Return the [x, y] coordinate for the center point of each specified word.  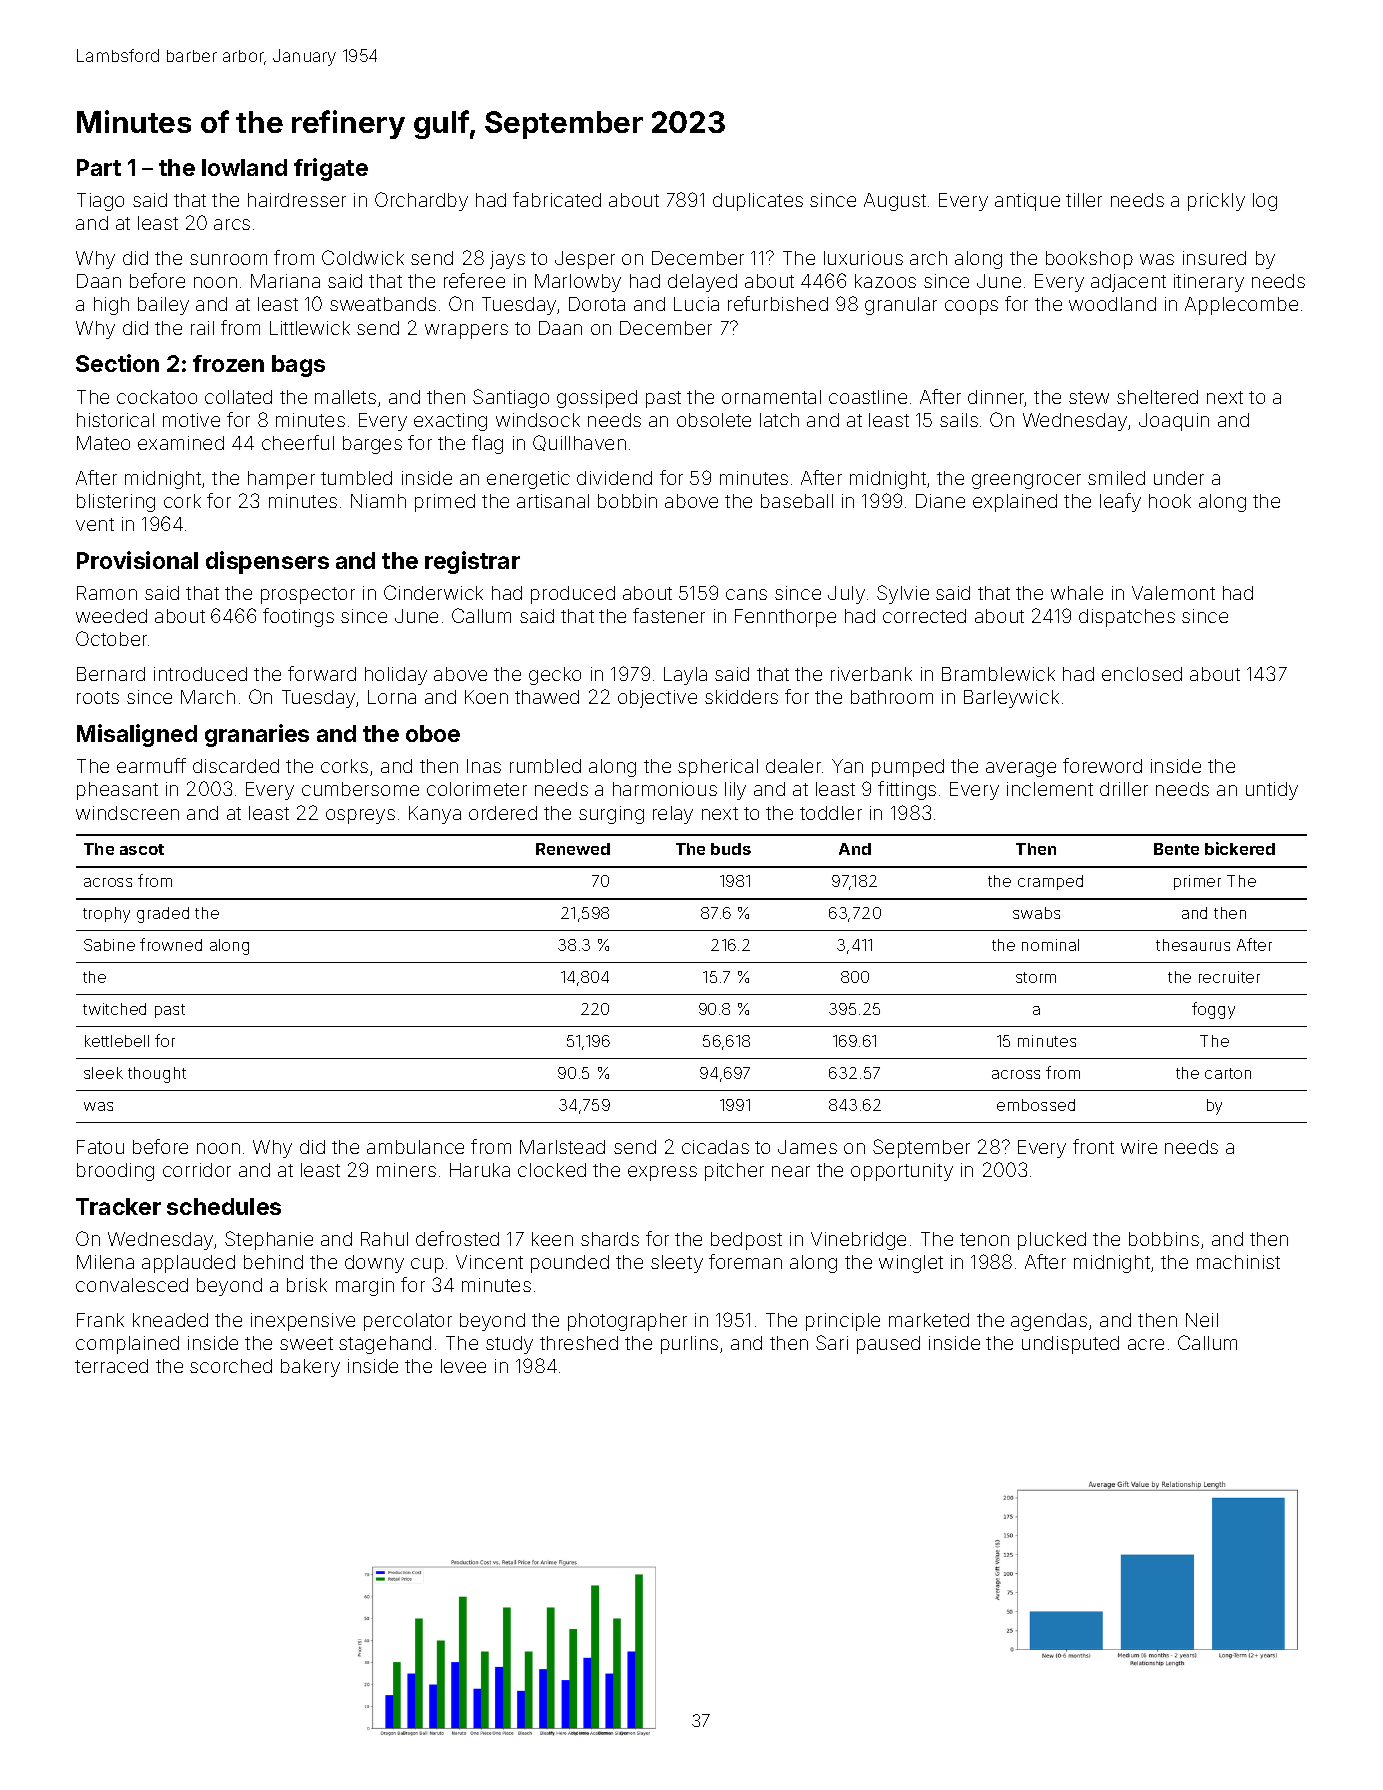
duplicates [758, 202]
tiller [1084, 200]
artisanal [553, 501]
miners [406, 1170]
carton [1228, 1073]
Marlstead [562, 1147]
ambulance [415, 1147]
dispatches [1127, 618]
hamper [281, 480]
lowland [244, 167]
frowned [171, 944]
